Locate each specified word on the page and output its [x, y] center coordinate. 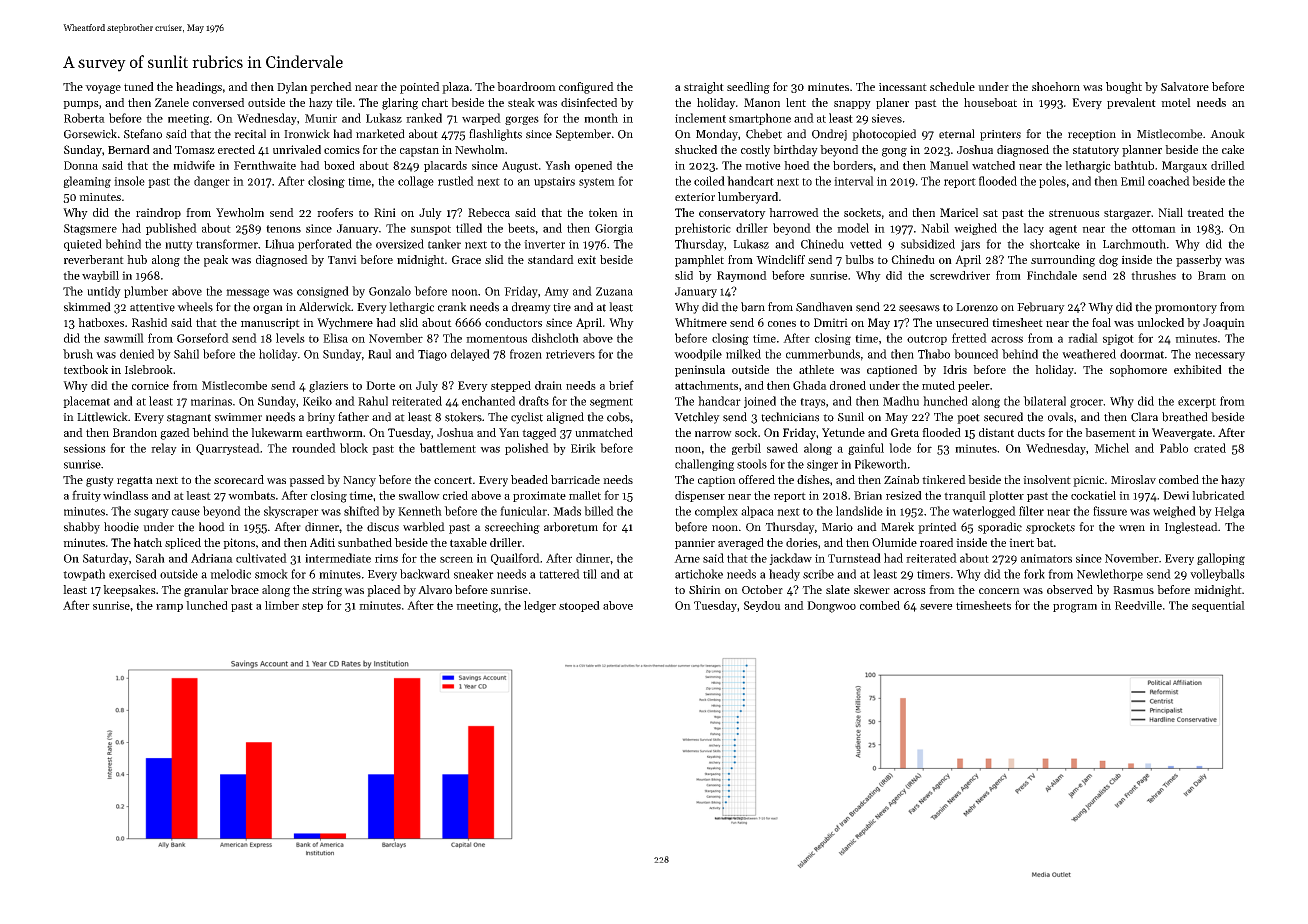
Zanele [172, 102]
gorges [522, 120]
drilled [1228, 165]
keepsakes [129, 591]
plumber [146, 292]
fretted [969, 338]
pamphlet [699, 261]
